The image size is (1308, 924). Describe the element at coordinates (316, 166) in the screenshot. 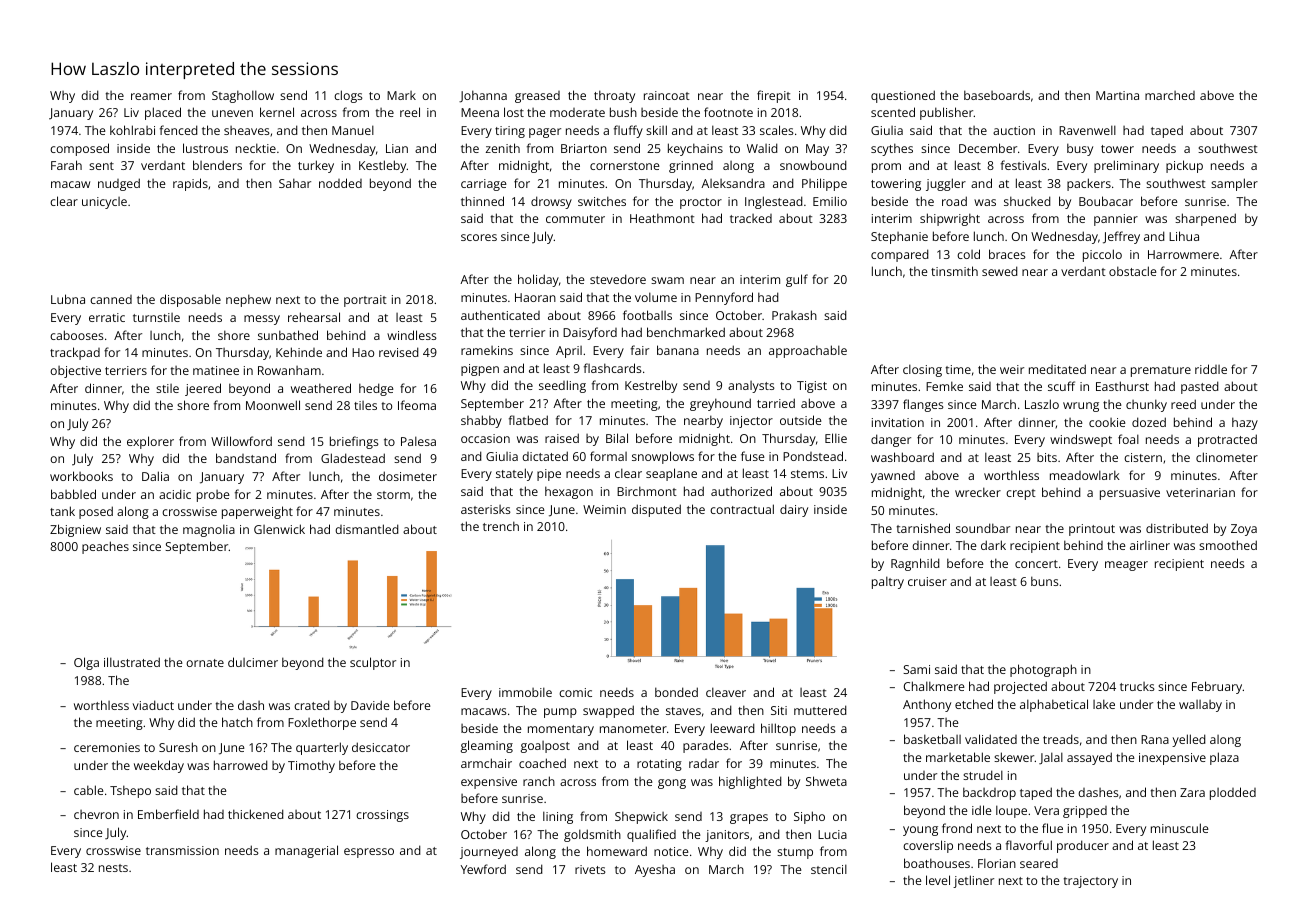

I see `turkey` at that location.
